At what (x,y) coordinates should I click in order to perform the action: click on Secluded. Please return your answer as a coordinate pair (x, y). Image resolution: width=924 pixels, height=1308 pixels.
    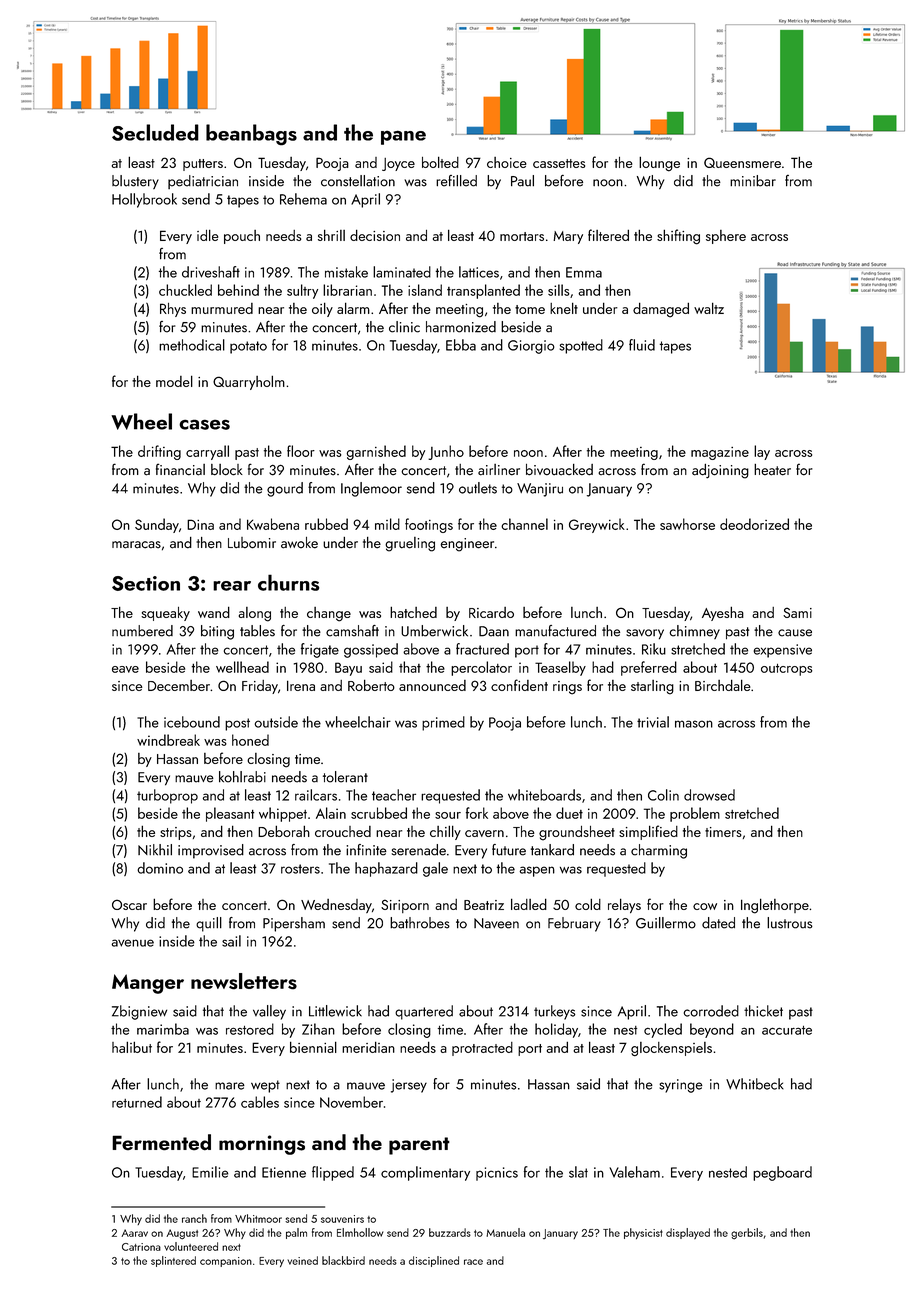
    Looking at the image, I should click on (155, 132).
